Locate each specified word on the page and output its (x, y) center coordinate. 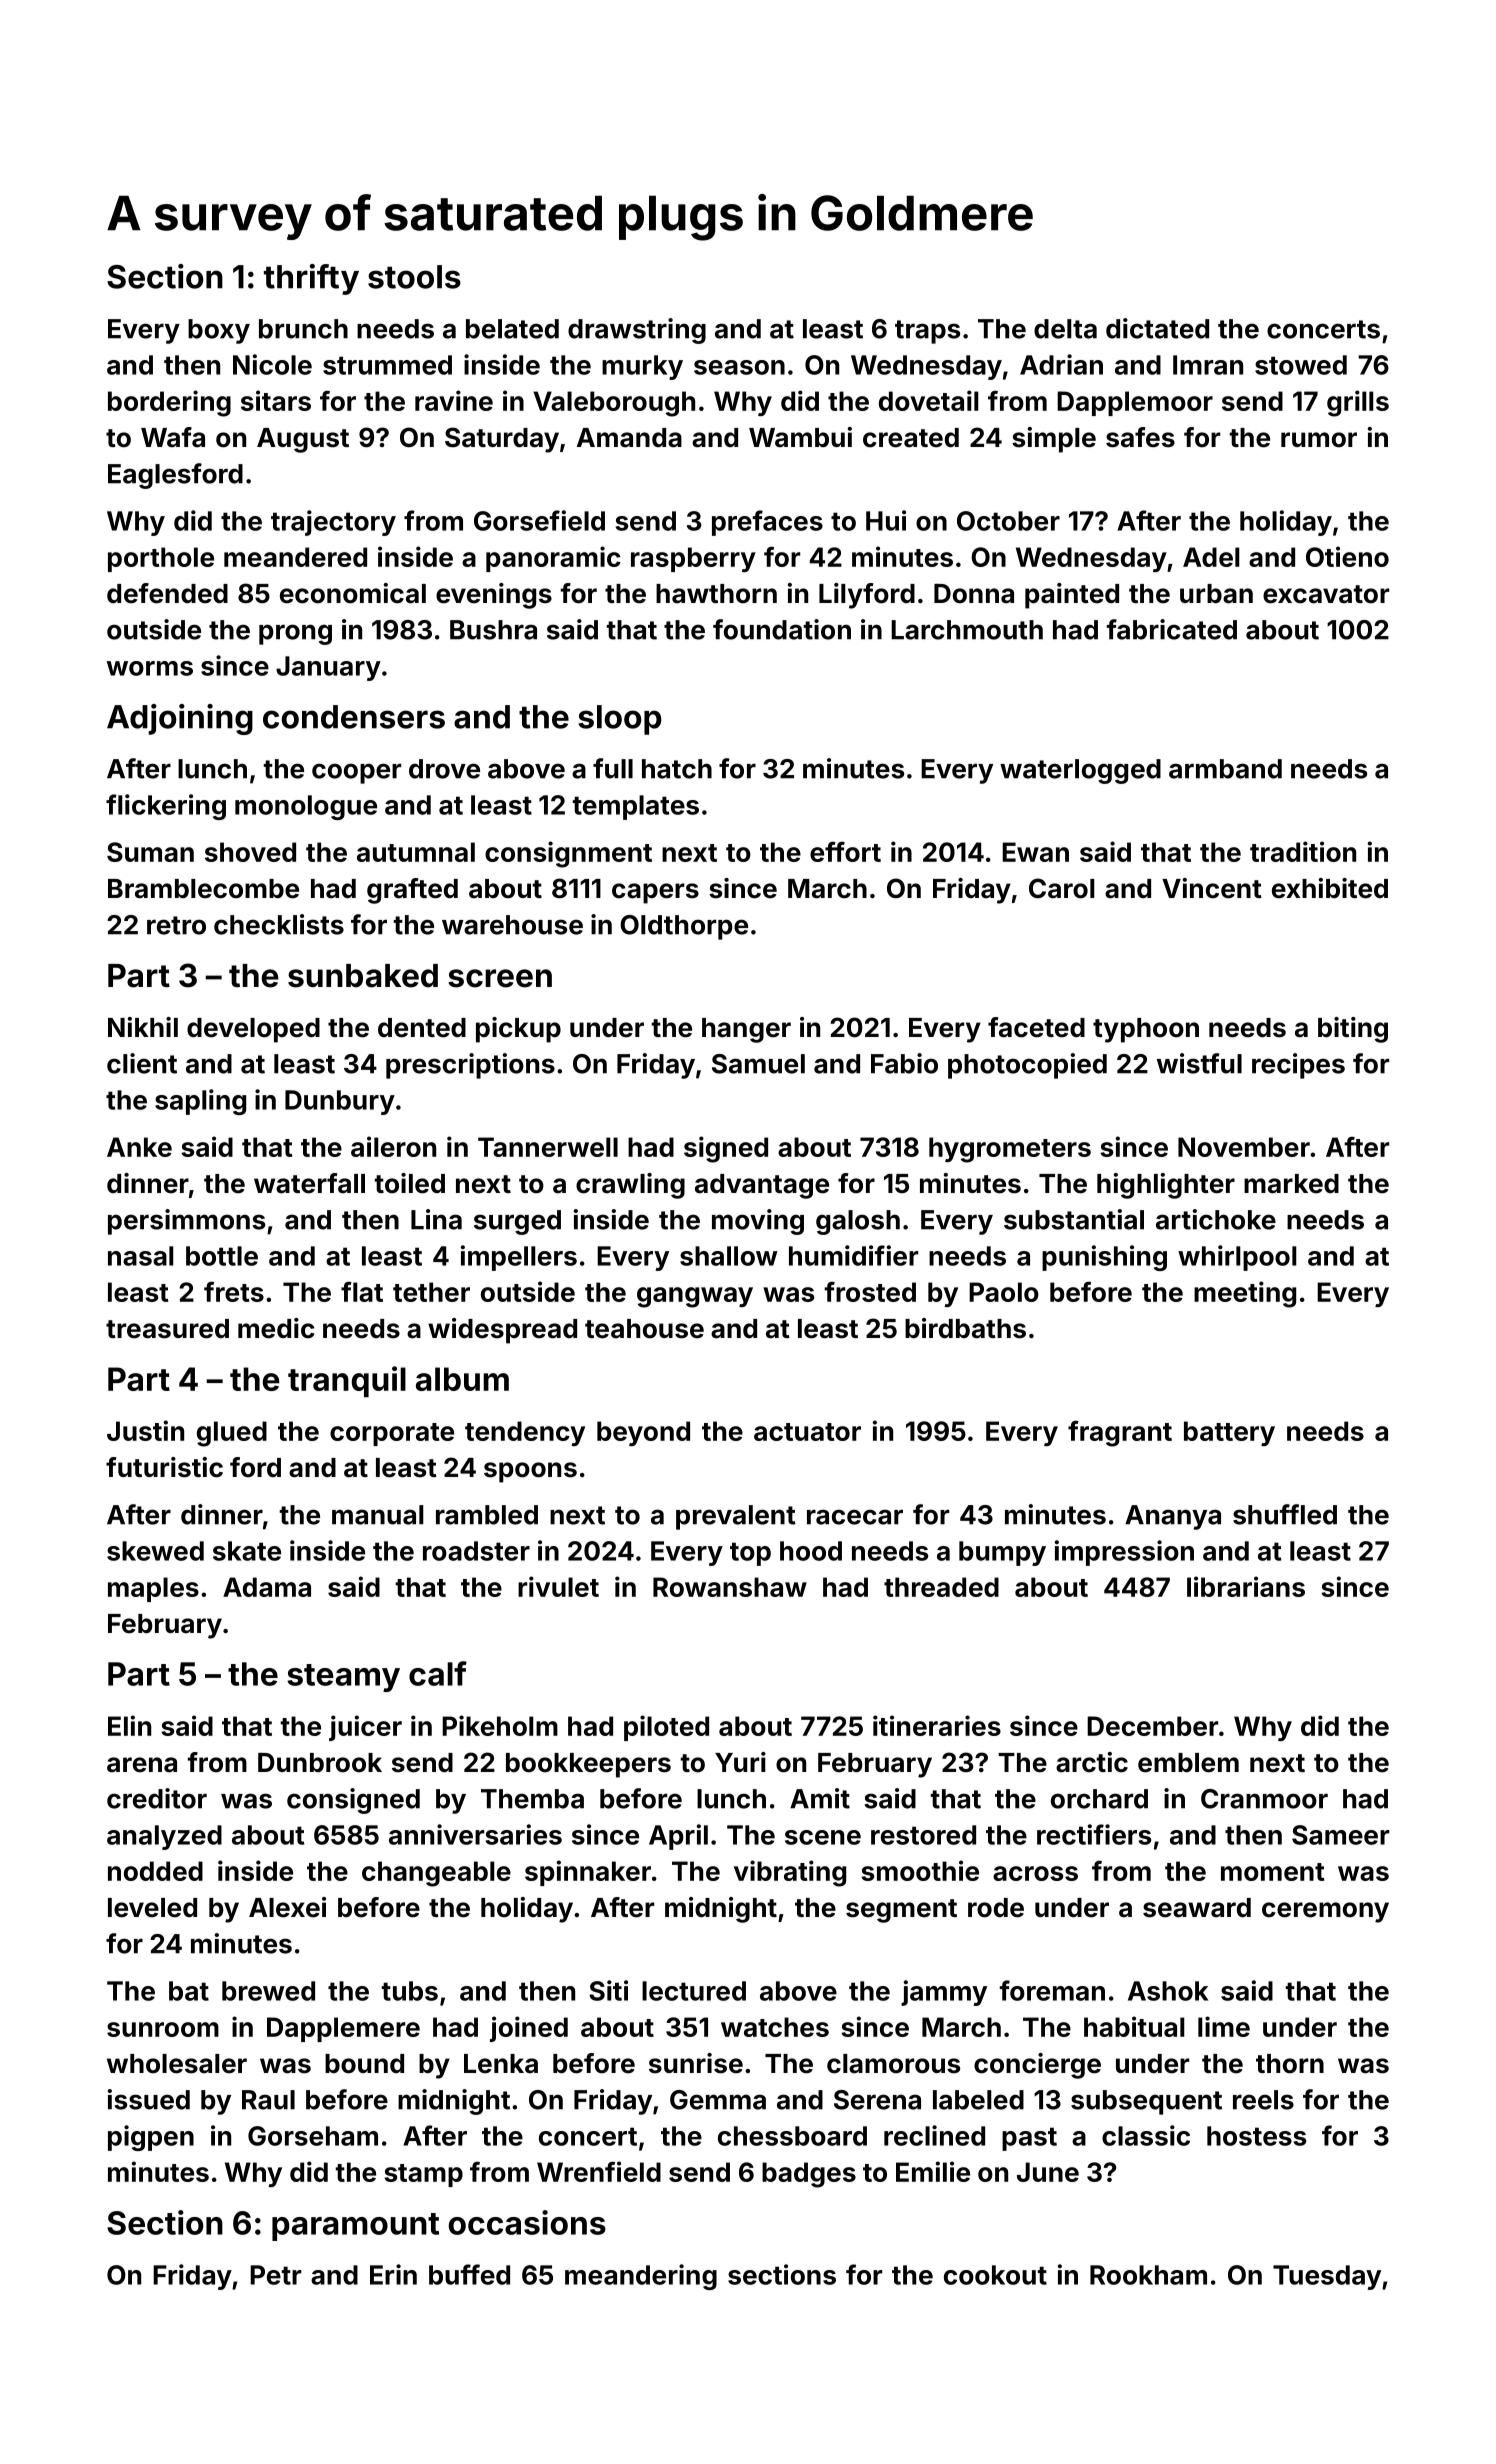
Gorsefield (539, 520)
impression (1124, 1553)
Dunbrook (320, 1762)
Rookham (1148, 2275)
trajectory (333, 523)
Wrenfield (599, 2171)
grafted (412, 891)
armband (1225, 769)
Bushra (493, 630)
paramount (355, 2227)
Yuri (740, 1762)
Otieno (1347, 556)
